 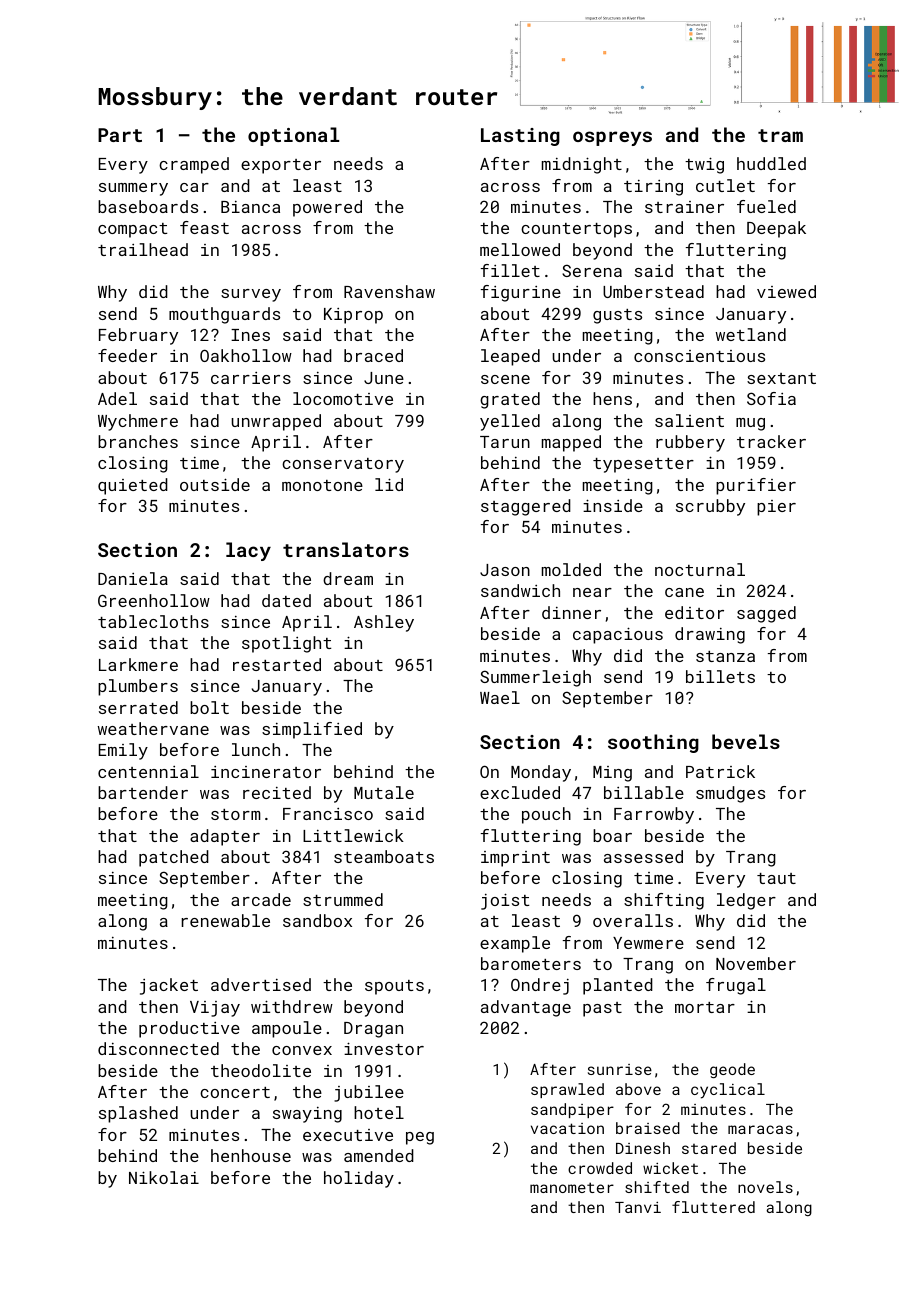 I want to click on locomotive, so click(x=343, y=398).
